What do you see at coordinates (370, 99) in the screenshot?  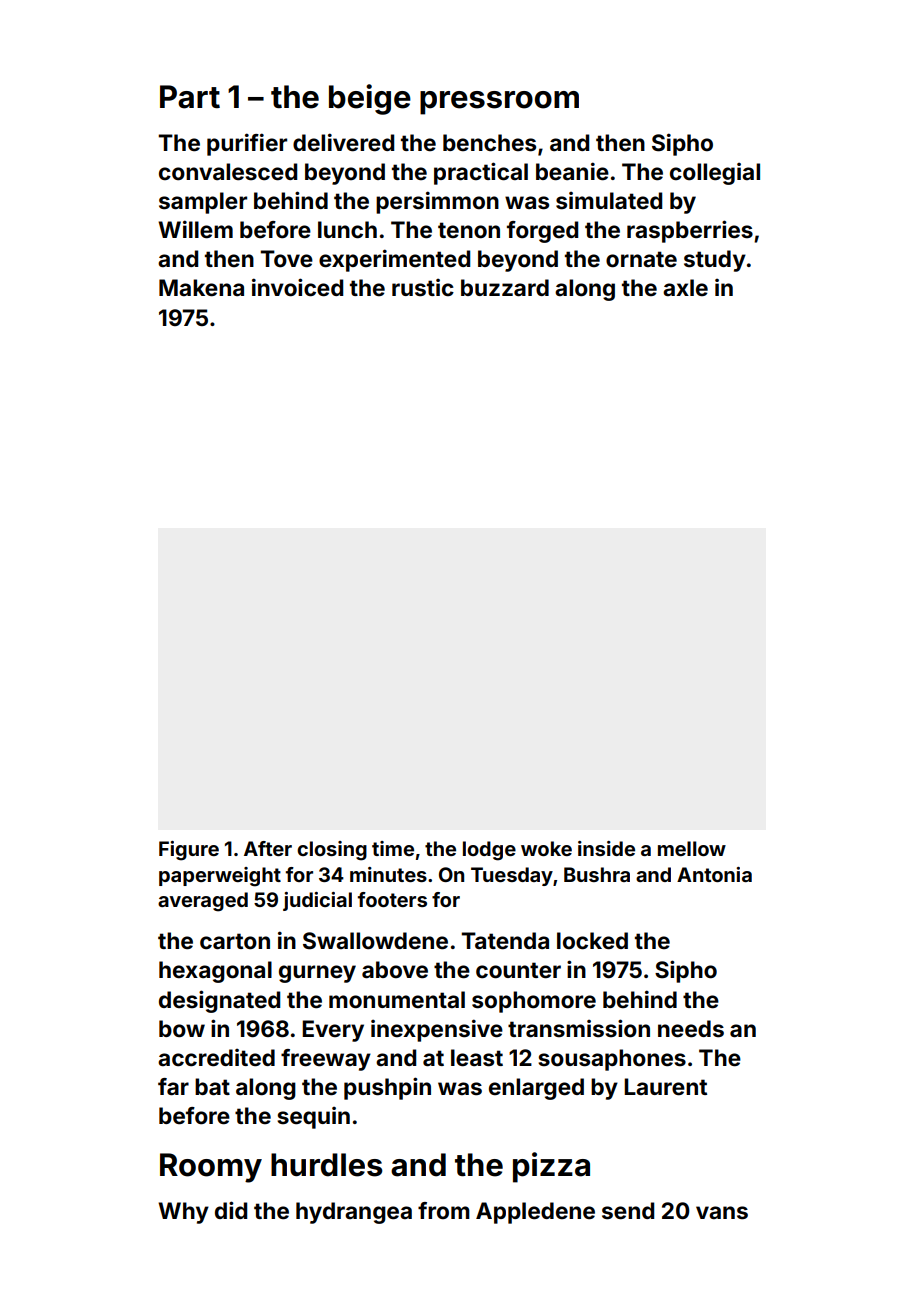 I see `beige` at bounding box center [370, 99].
